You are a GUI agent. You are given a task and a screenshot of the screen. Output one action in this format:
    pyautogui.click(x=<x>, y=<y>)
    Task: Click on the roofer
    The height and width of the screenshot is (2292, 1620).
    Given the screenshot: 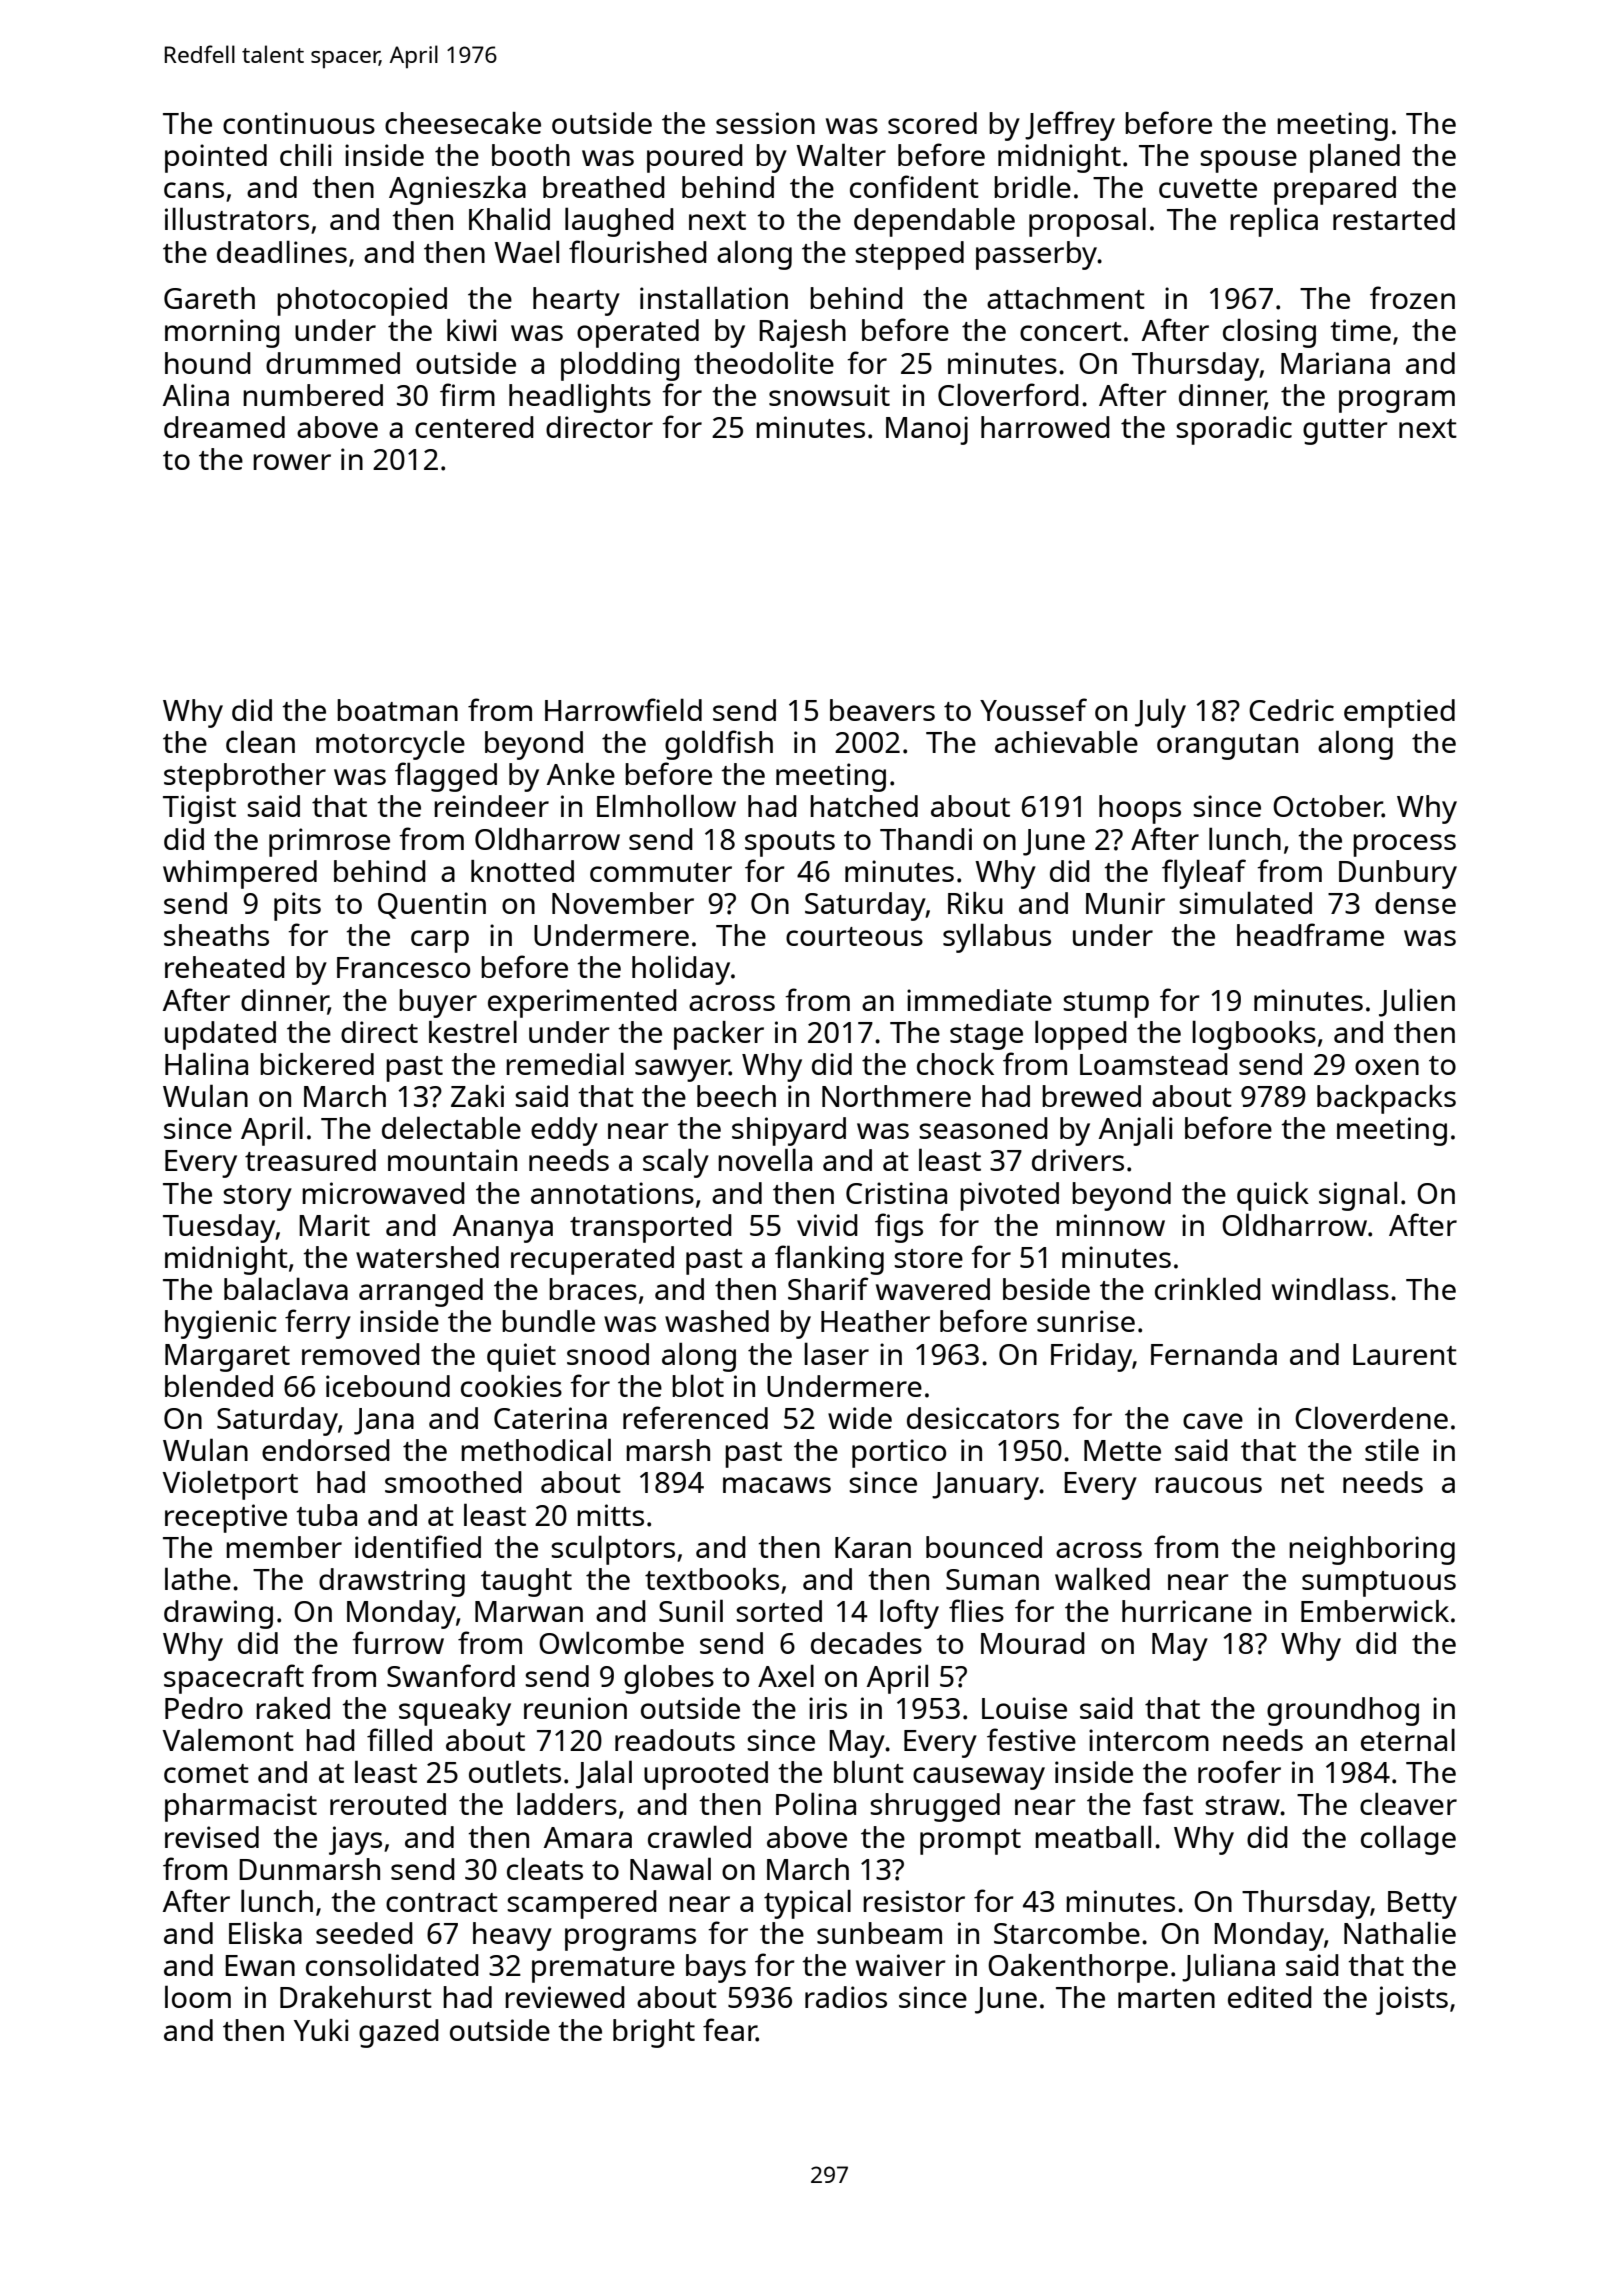 What is the action you would take?
    pyautogui.click(x=1239, y=1771)
